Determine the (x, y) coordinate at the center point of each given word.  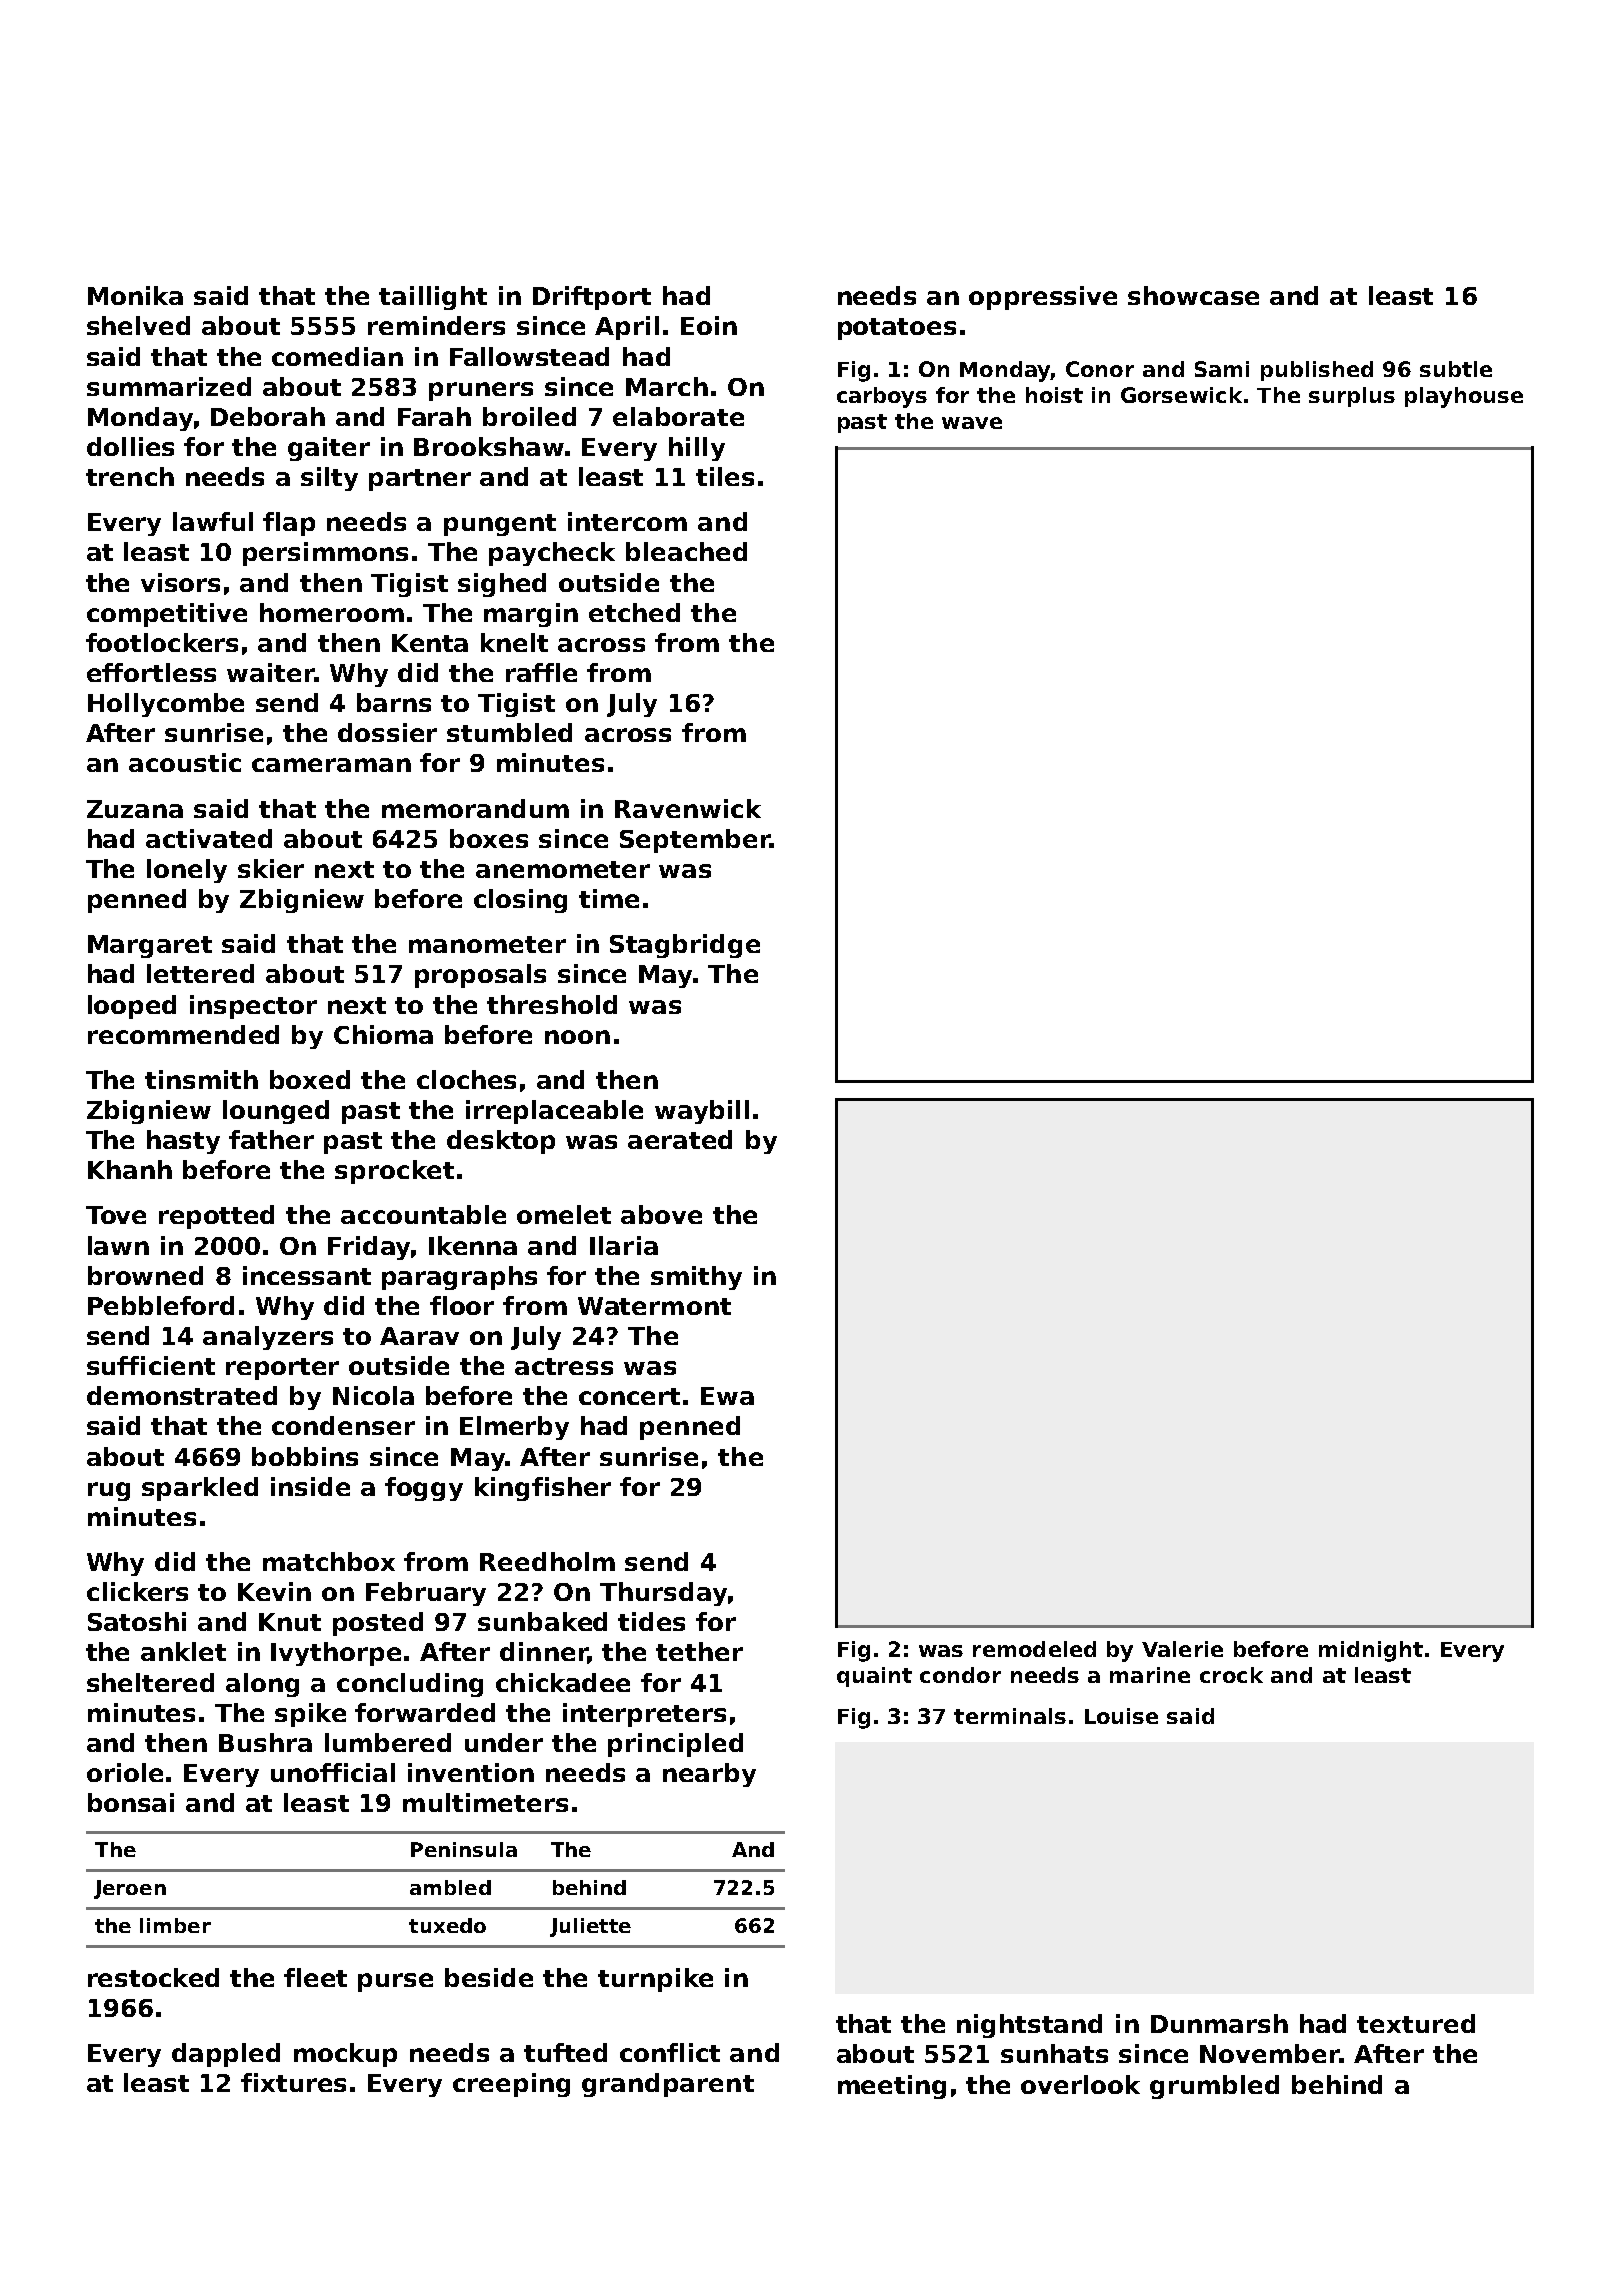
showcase (1193, 295)
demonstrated (182, 1395)
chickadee (563, 1682)
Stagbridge (685, 946)
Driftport (592, 298)
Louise (1121, 1716)
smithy (696, 1278)
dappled (226, 2055)
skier (271, 868)
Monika (135, 295)
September (695, 841)
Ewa (727, 1396)
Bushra (265, 1742)
